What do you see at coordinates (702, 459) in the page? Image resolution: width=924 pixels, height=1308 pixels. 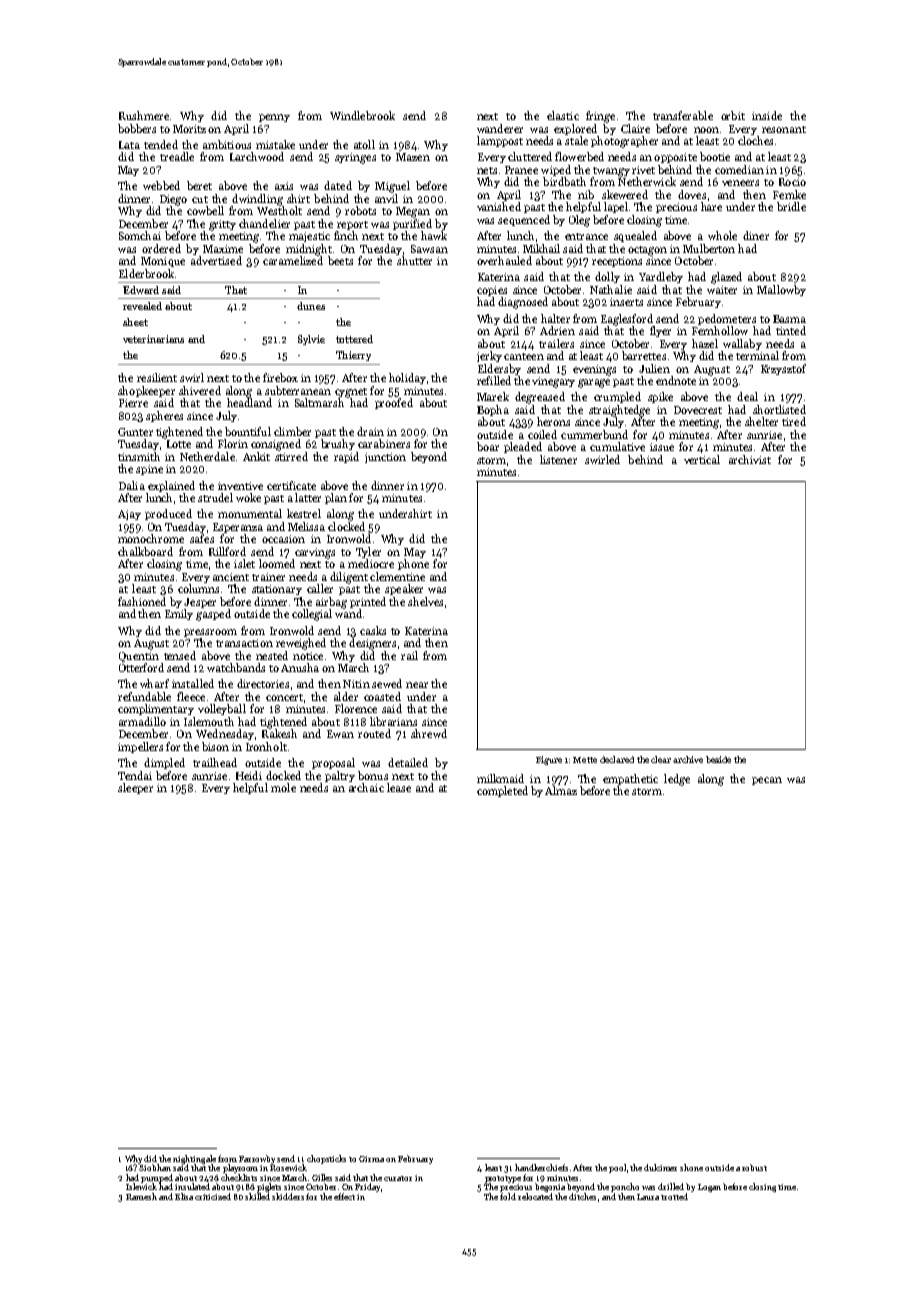 I see `vertical` at bounding box center [702, 459].
